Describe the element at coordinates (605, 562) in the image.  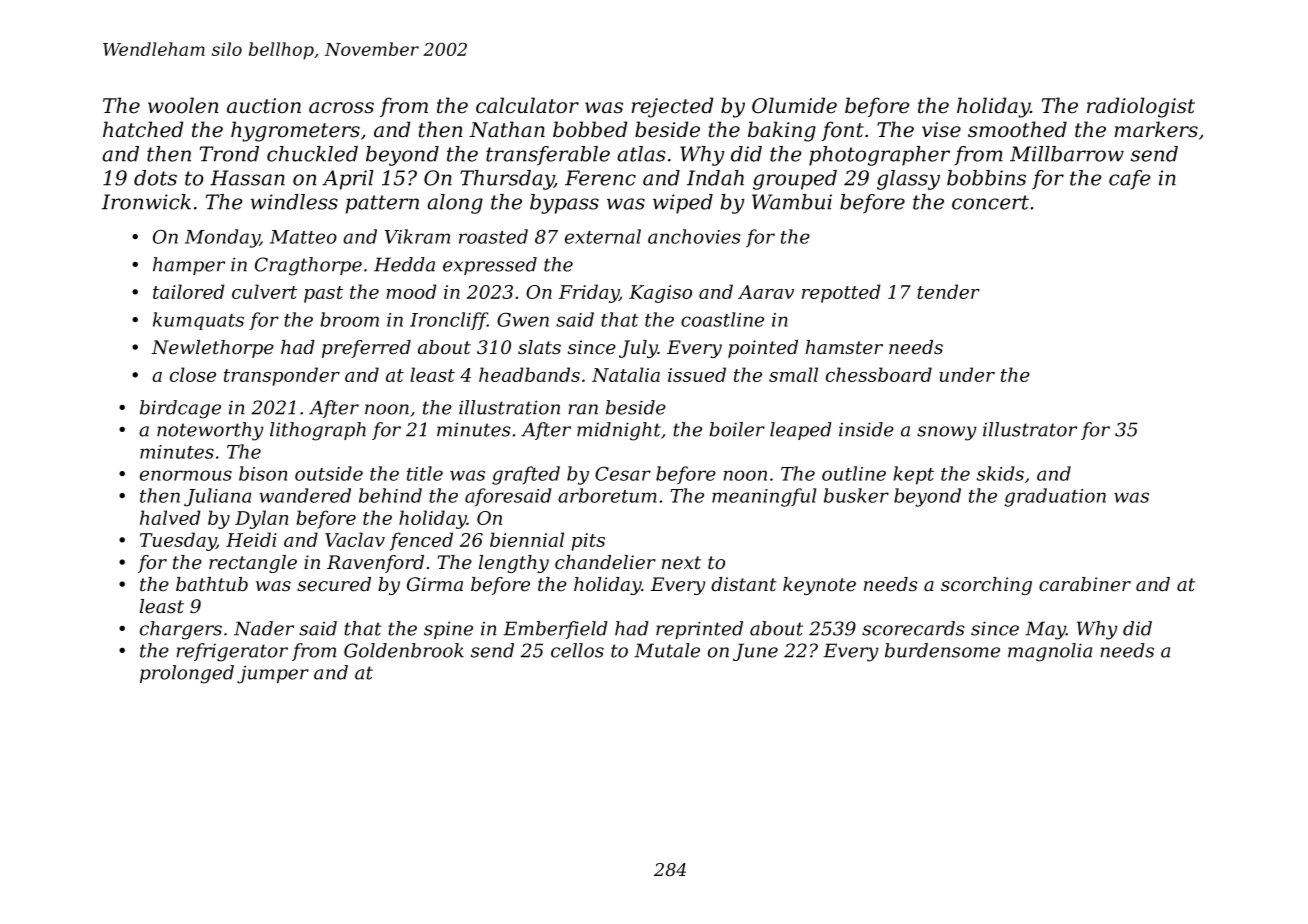
I see `chandelier` at that location.
